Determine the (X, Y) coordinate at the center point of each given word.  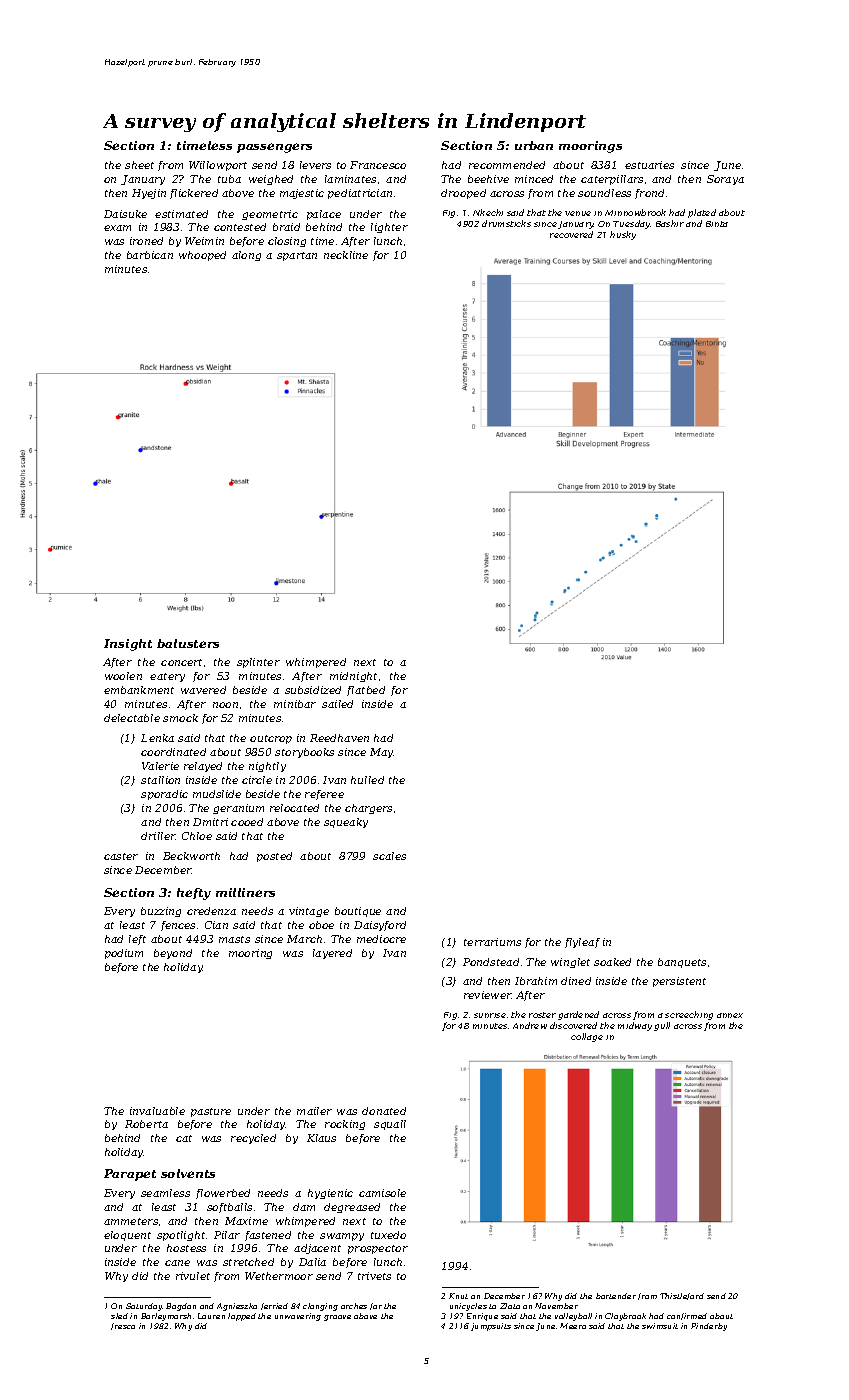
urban (534, 145)
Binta (717, 224)
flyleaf (582, 943)
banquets (682, 963)
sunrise (490, 1015)
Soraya (725, 180)
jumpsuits (491, 1327)
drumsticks (506, 223)
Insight (128, 645)
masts (234, 939)
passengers (274, 148)
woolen (123, 676)
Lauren (211, 1316)
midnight (353, 677)
